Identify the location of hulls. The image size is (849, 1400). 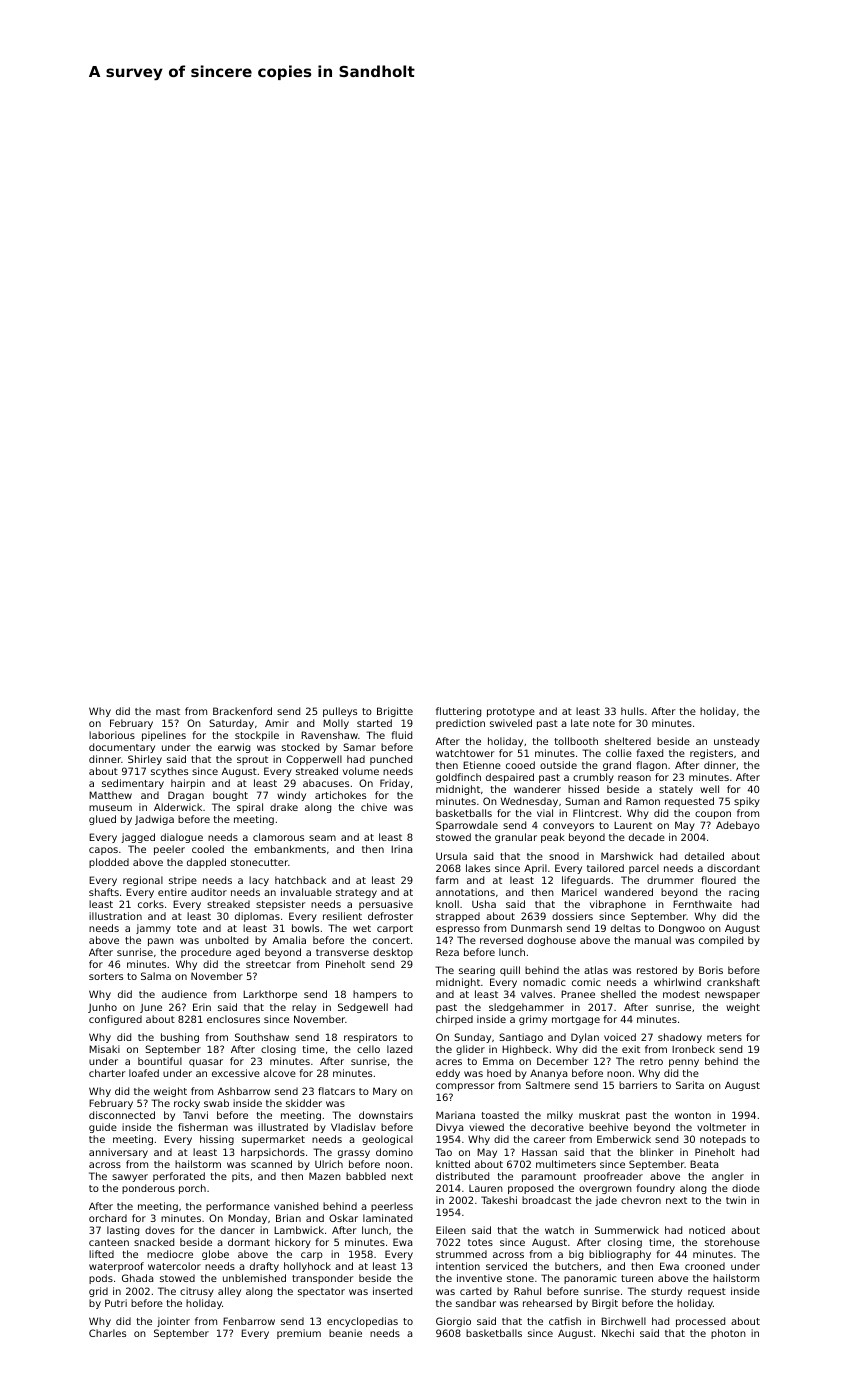
(632, 711).
